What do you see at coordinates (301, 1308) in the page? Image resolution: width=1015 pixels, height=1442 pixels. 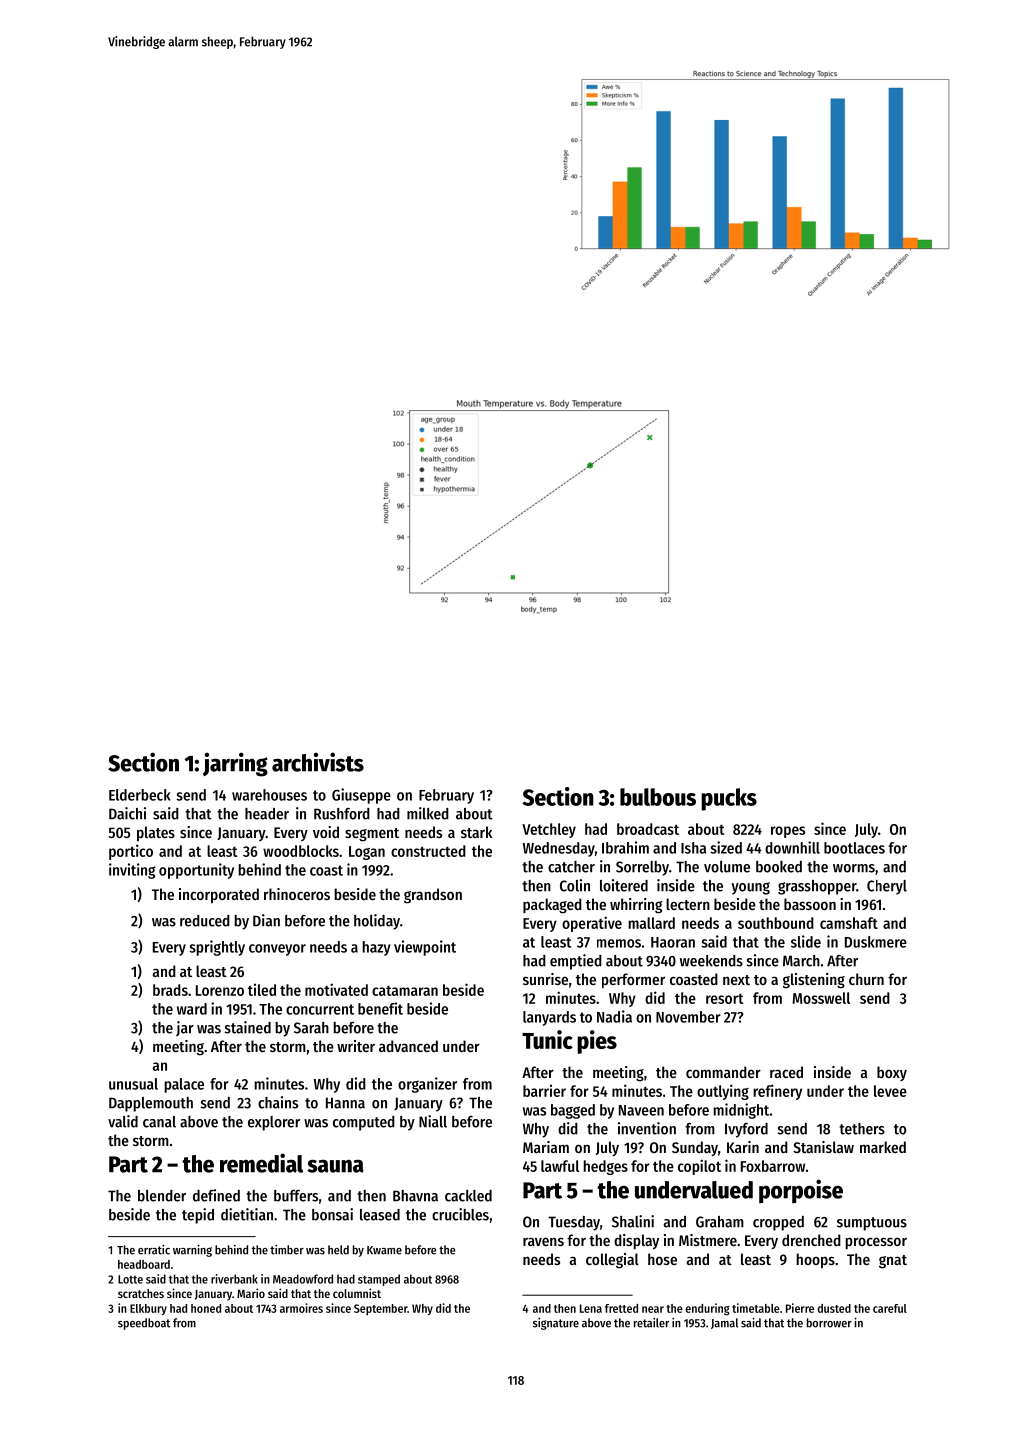 I see `armoires` at bounding box center [301, 1308].
